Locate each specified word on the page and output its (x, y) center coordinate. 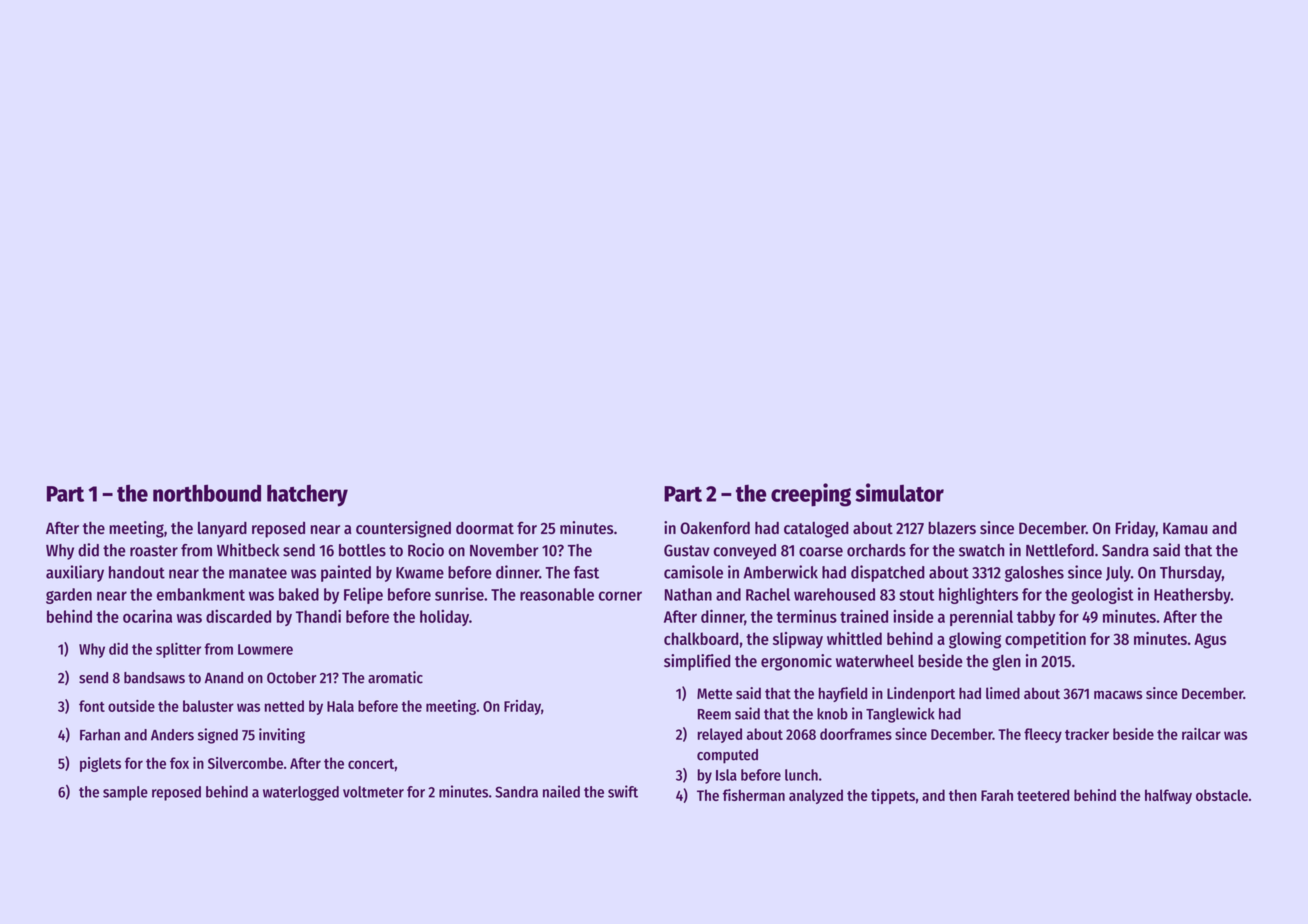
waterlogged (301, 793)
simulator (900, 492)
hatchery (307, 495)
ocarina (147, 616)
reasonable (557, 594)
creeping (811, 495)
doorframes (856, 734)
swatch (981, 550)
